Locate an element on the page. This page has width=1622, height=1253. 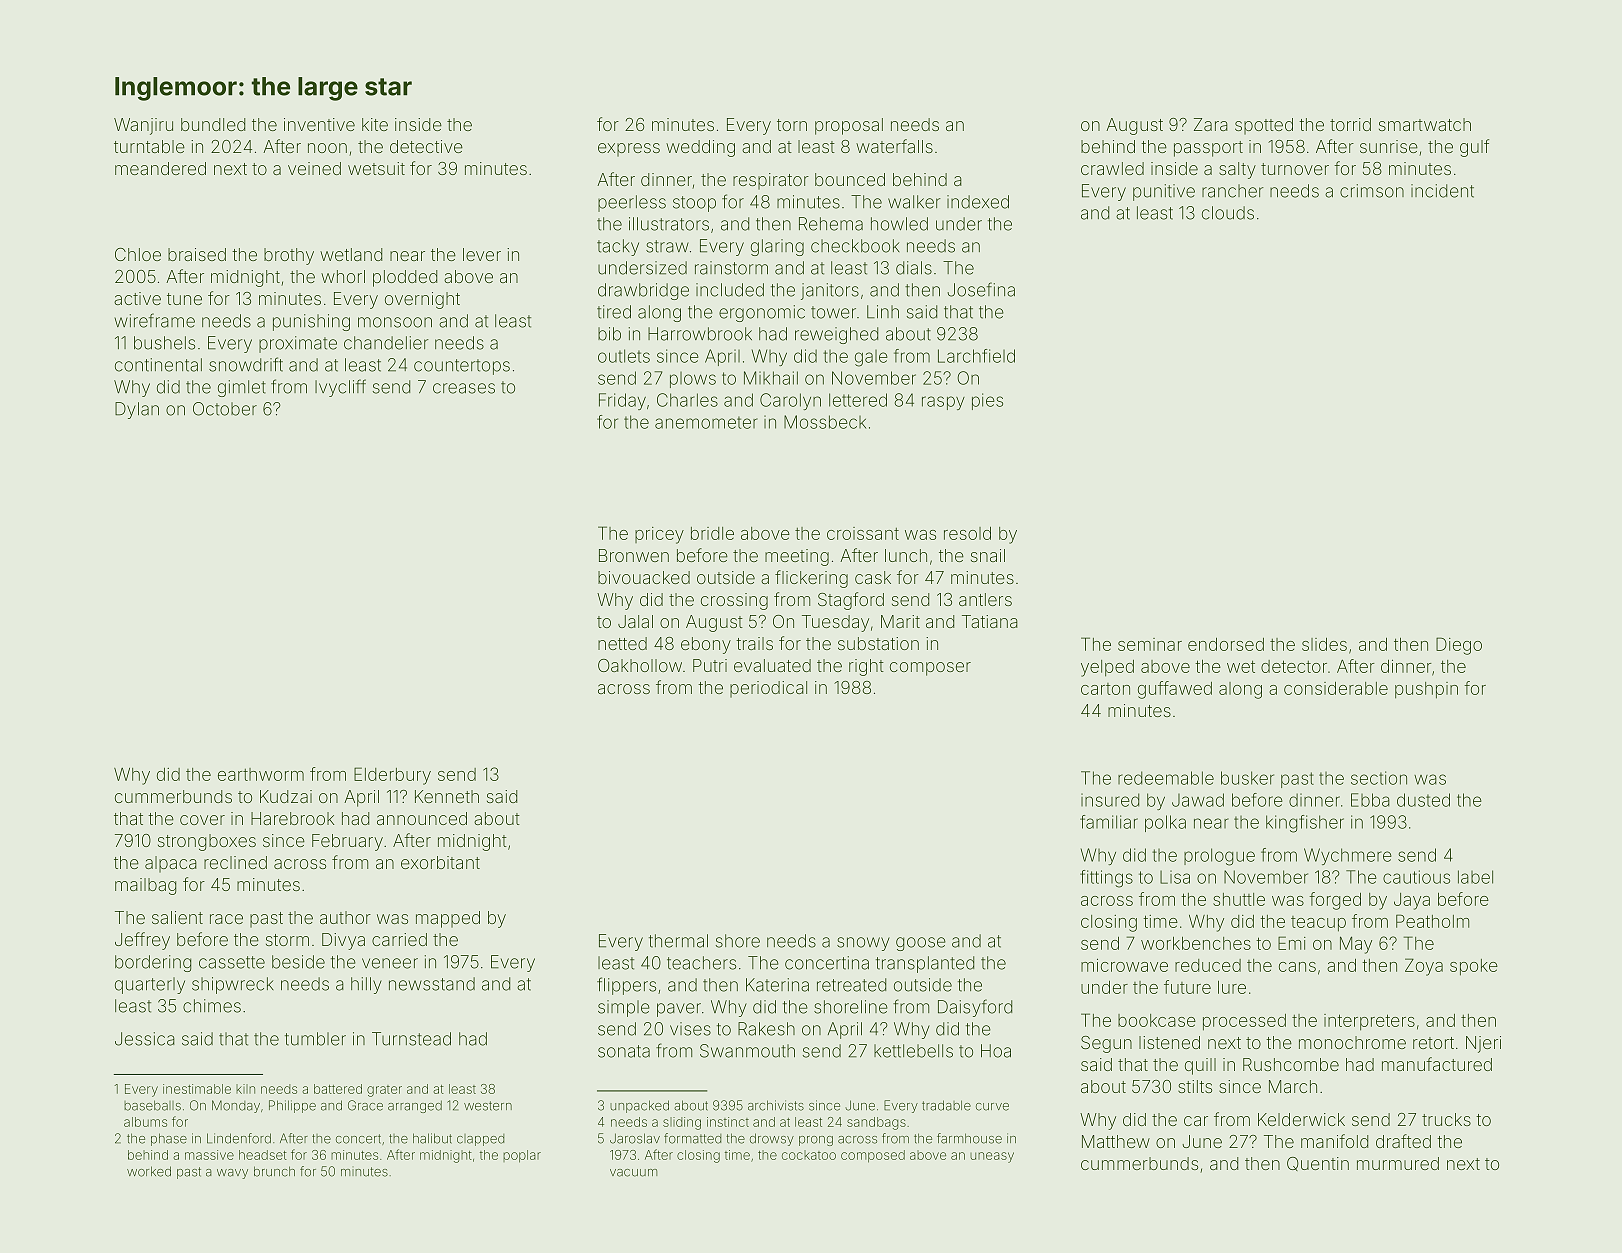
meandered is located at coordinates (160, 168).
